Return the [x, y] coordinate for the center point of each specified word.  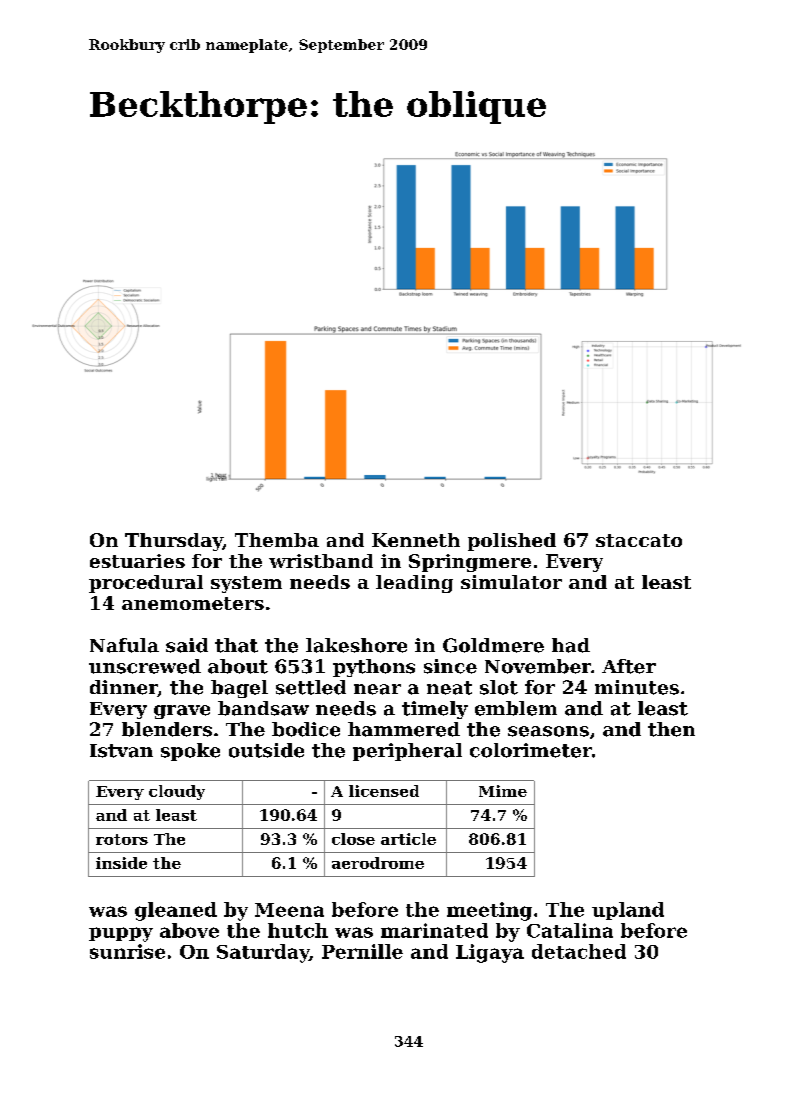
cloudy [177, 792]
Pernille [362, 951]
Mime [503, 791]
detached [579, 951]
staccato [639, 540]
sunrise [127, 951]
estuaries [137, 561]
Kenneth [416, 540]
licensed [384, 791]
